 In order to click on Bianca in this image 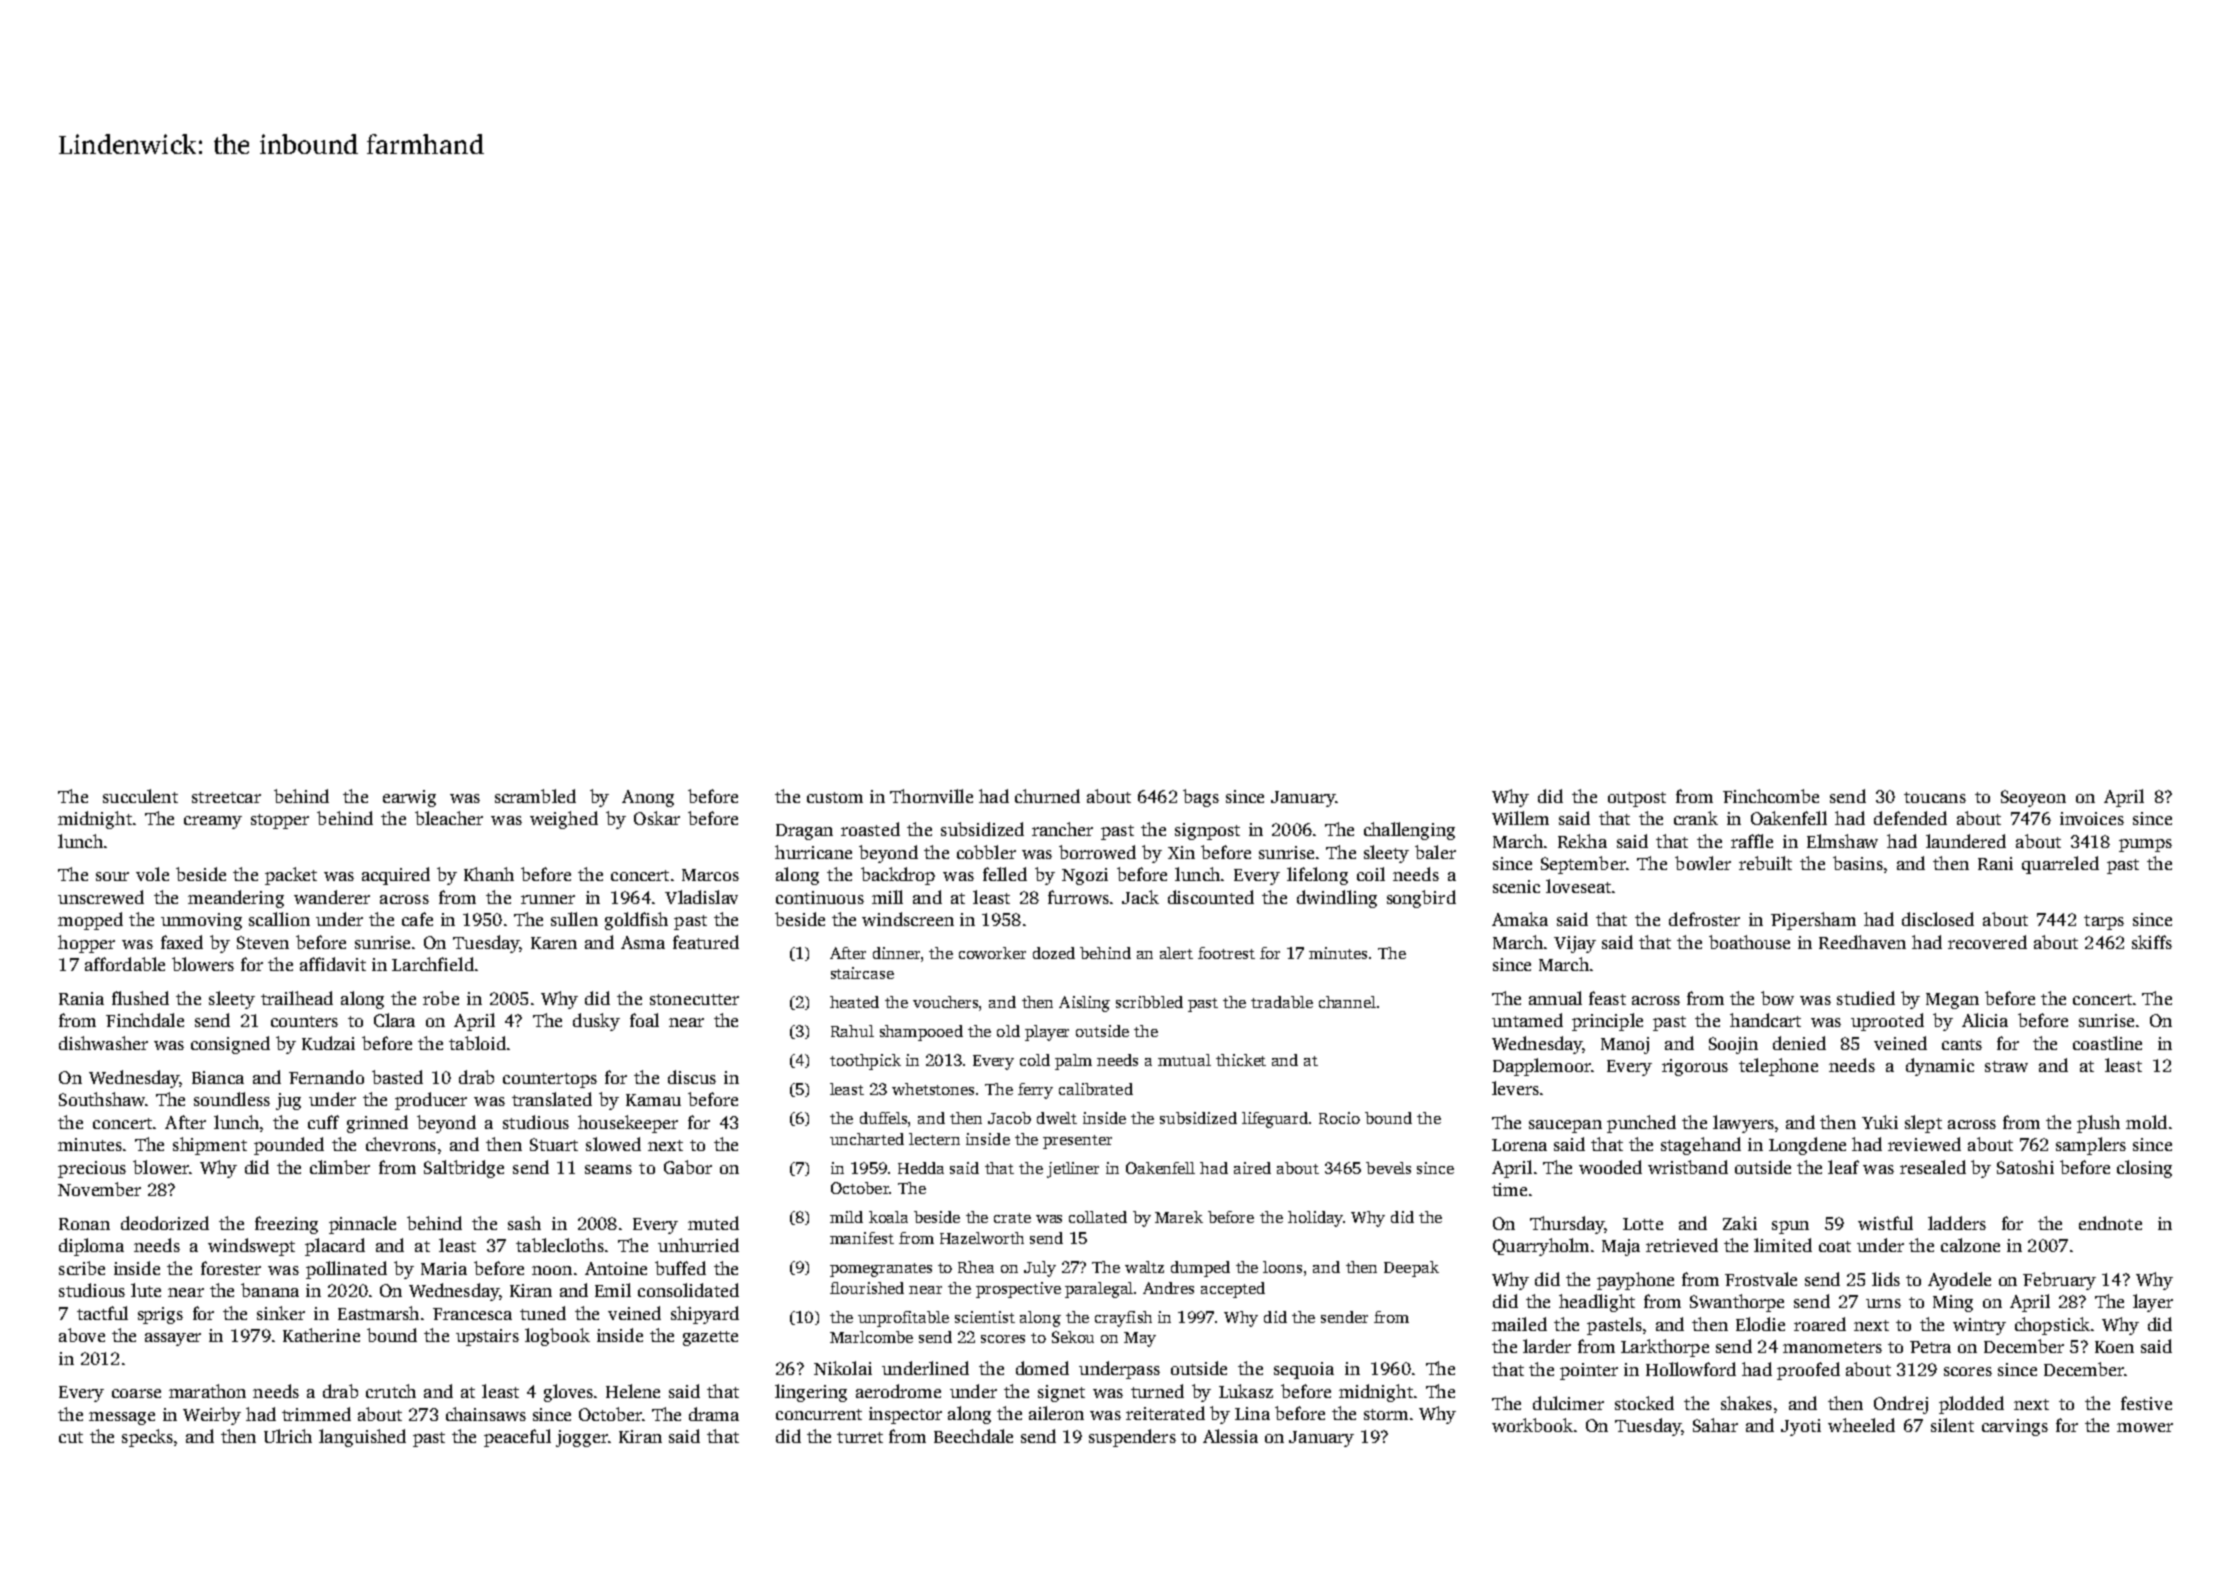, I will do `click(218, 1077)`.
